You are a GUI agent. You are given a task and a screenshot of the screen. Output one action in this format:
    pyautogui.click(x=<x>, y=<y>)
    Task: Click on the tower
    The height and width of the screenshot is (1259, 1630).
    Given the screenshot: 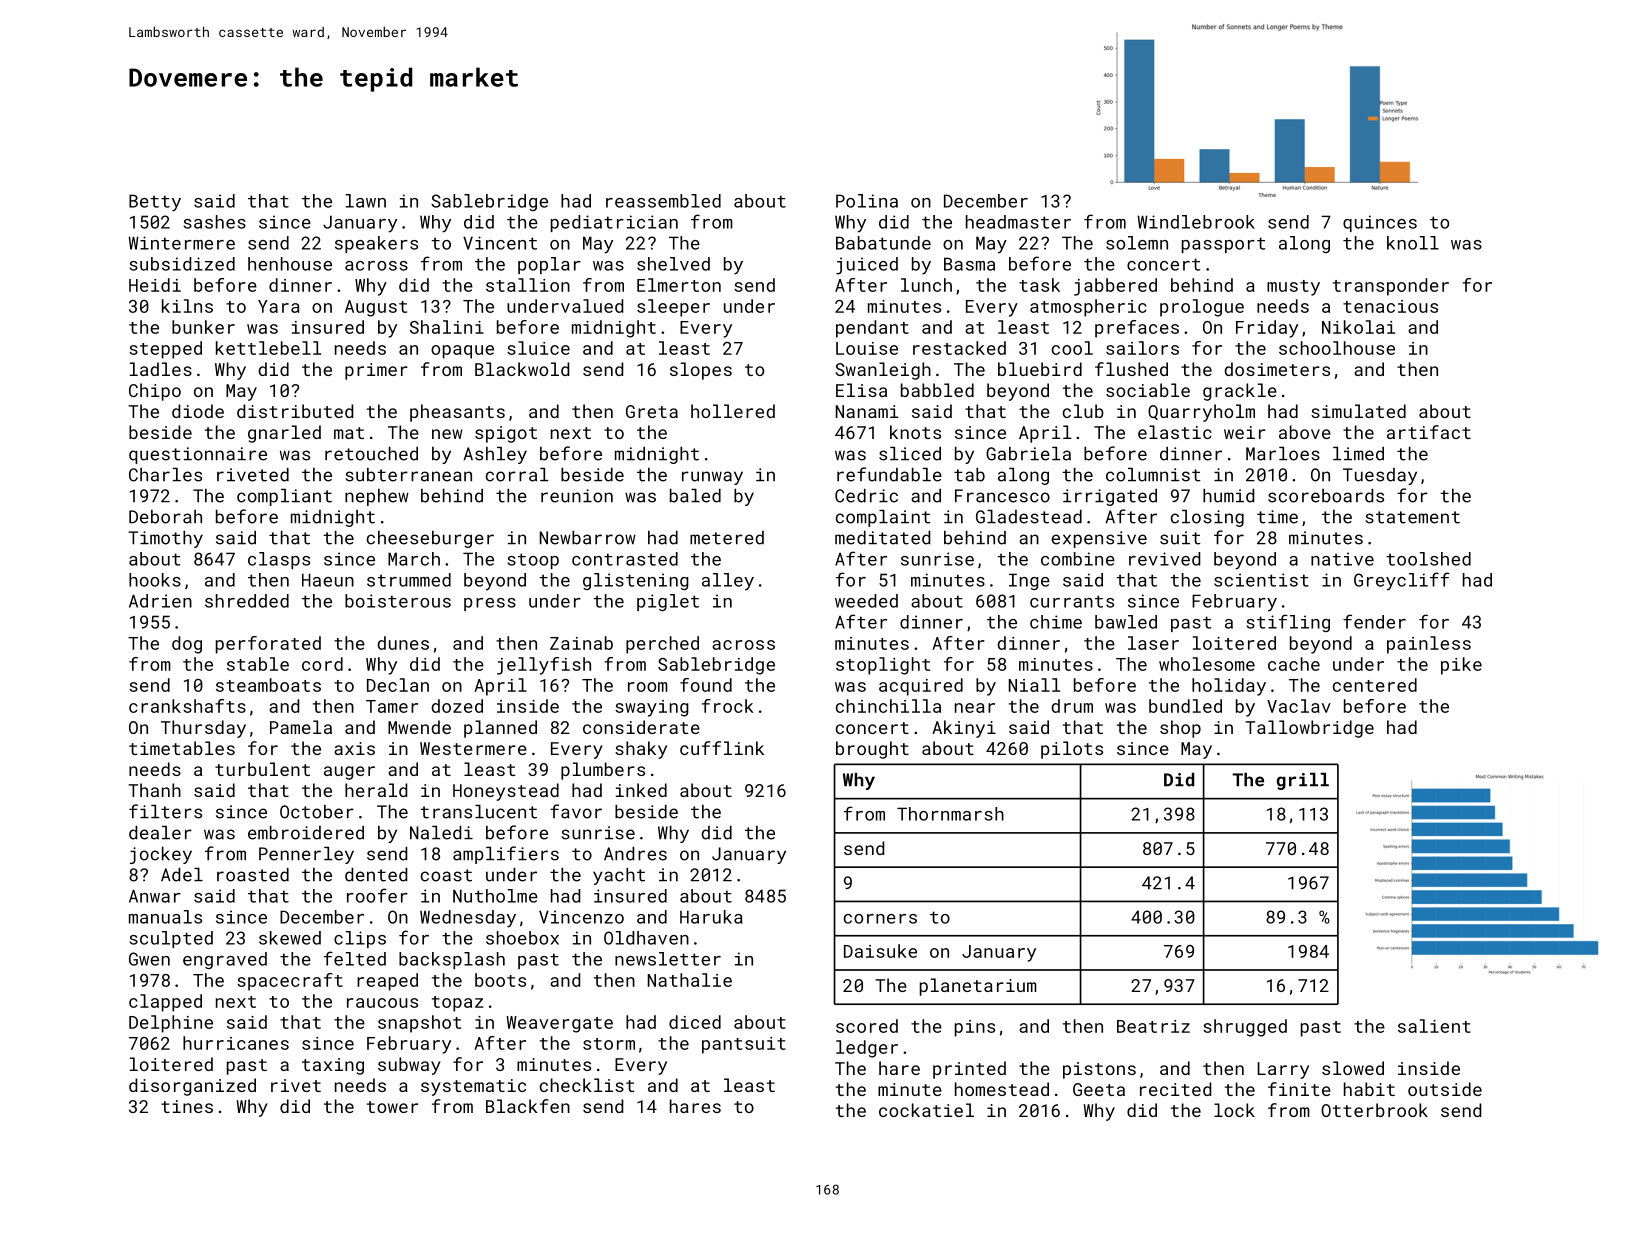 What is the action you would take?
    pyautogui.click(x=392, y=1107)
